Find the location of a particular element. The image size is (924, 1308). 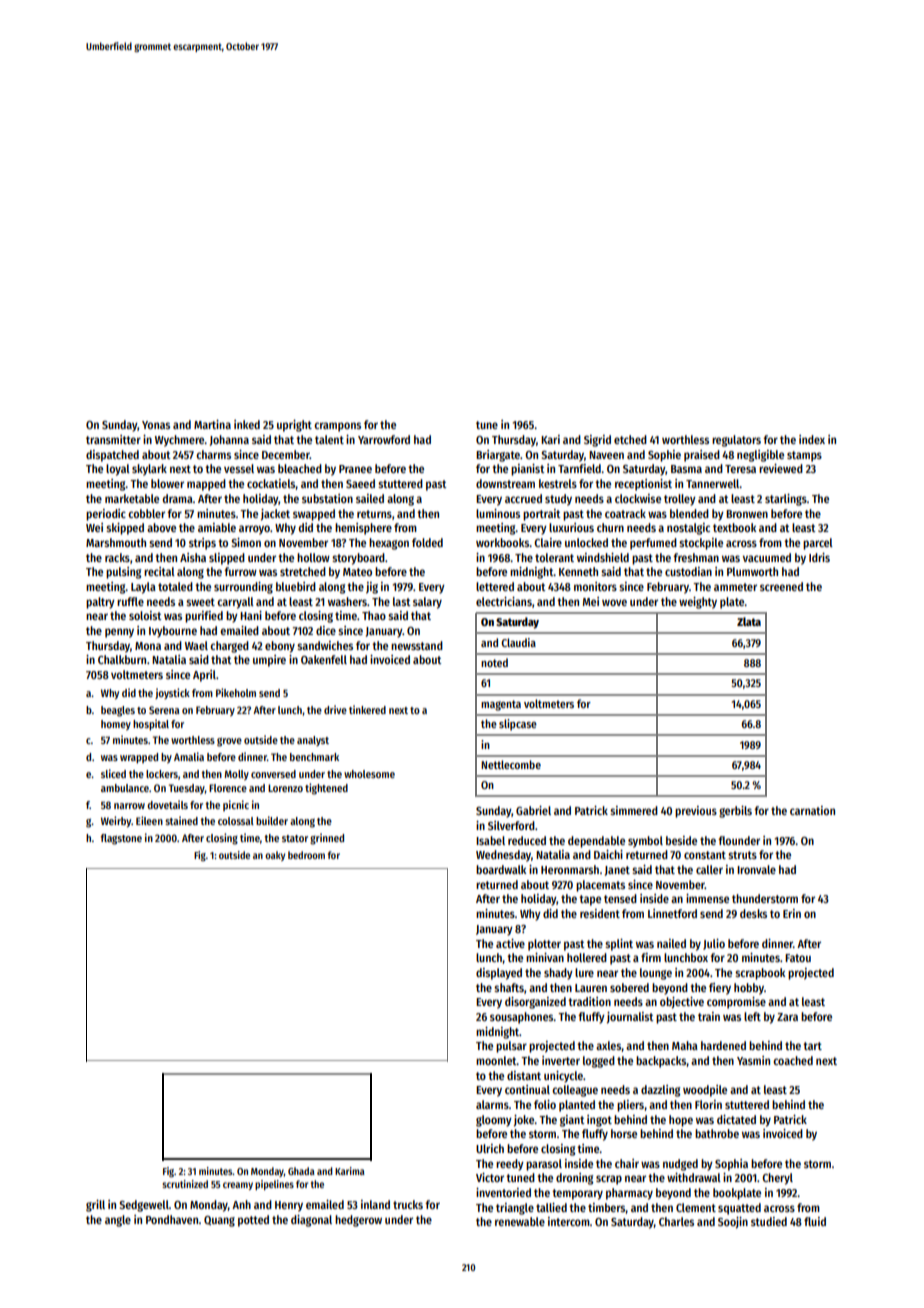

downstream is located at coordinates (505, 483).
